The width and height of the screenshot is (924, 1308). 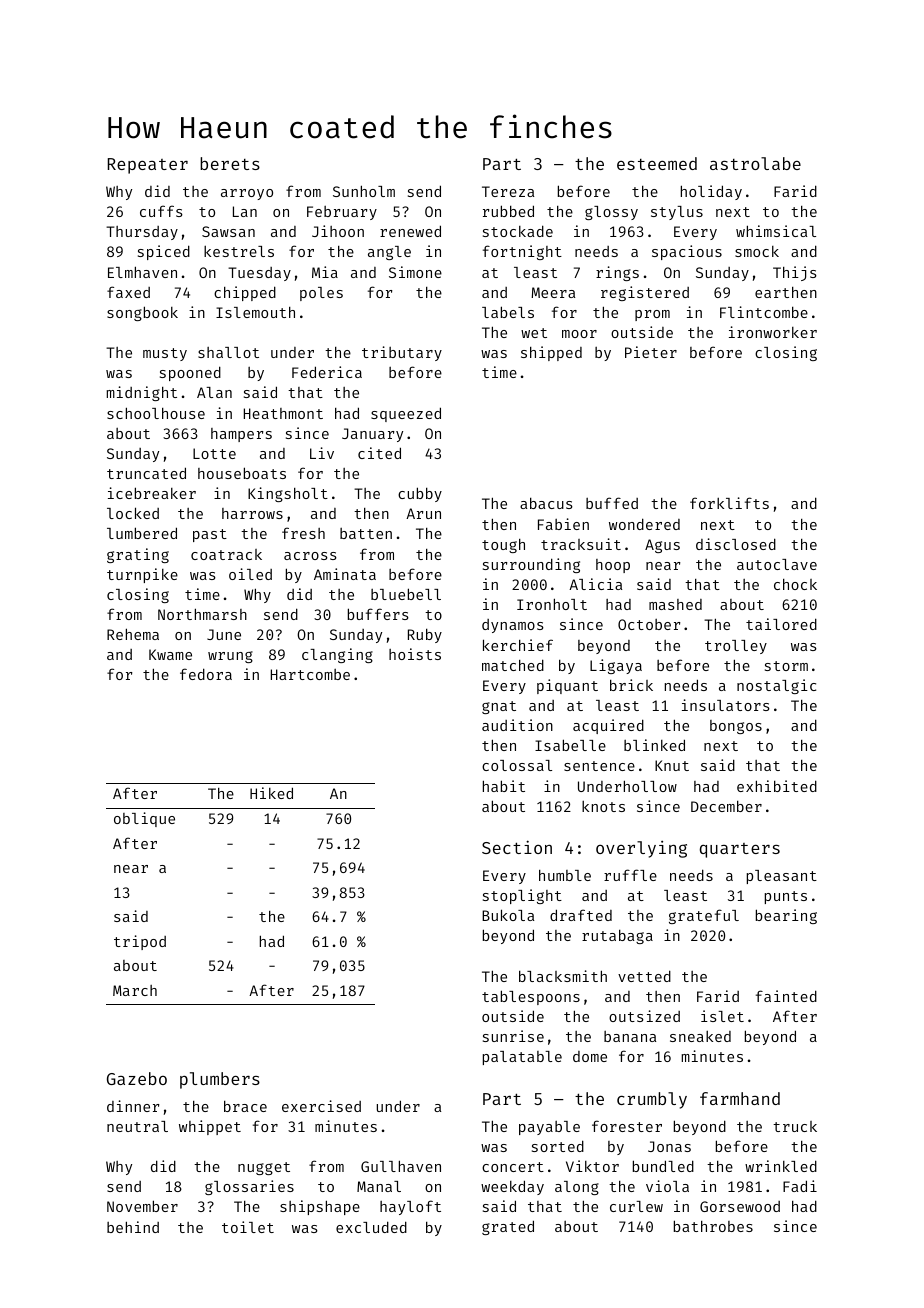 I want to click on astrolabe, so click(x=755, y=163).
